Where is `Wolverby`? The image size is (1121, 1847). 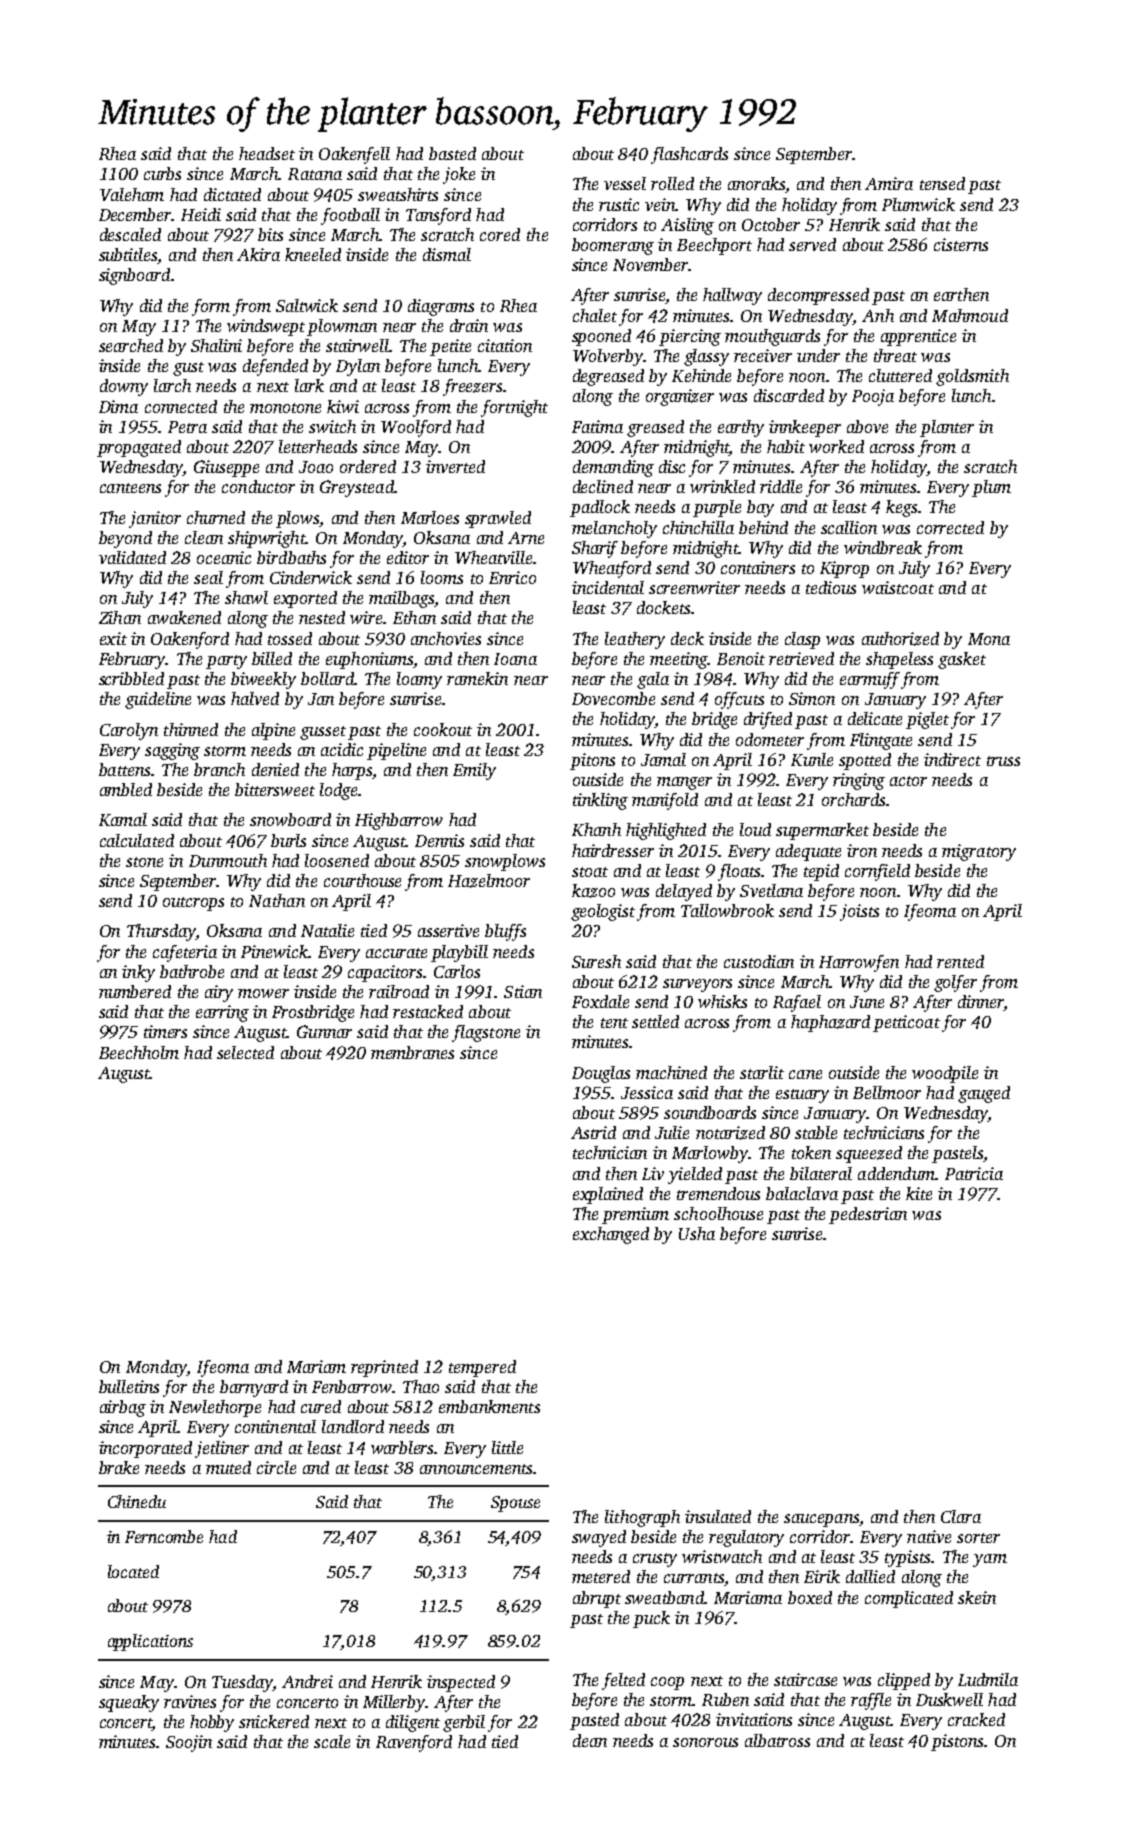
Wolverby is located at coordinates (608, 357).
